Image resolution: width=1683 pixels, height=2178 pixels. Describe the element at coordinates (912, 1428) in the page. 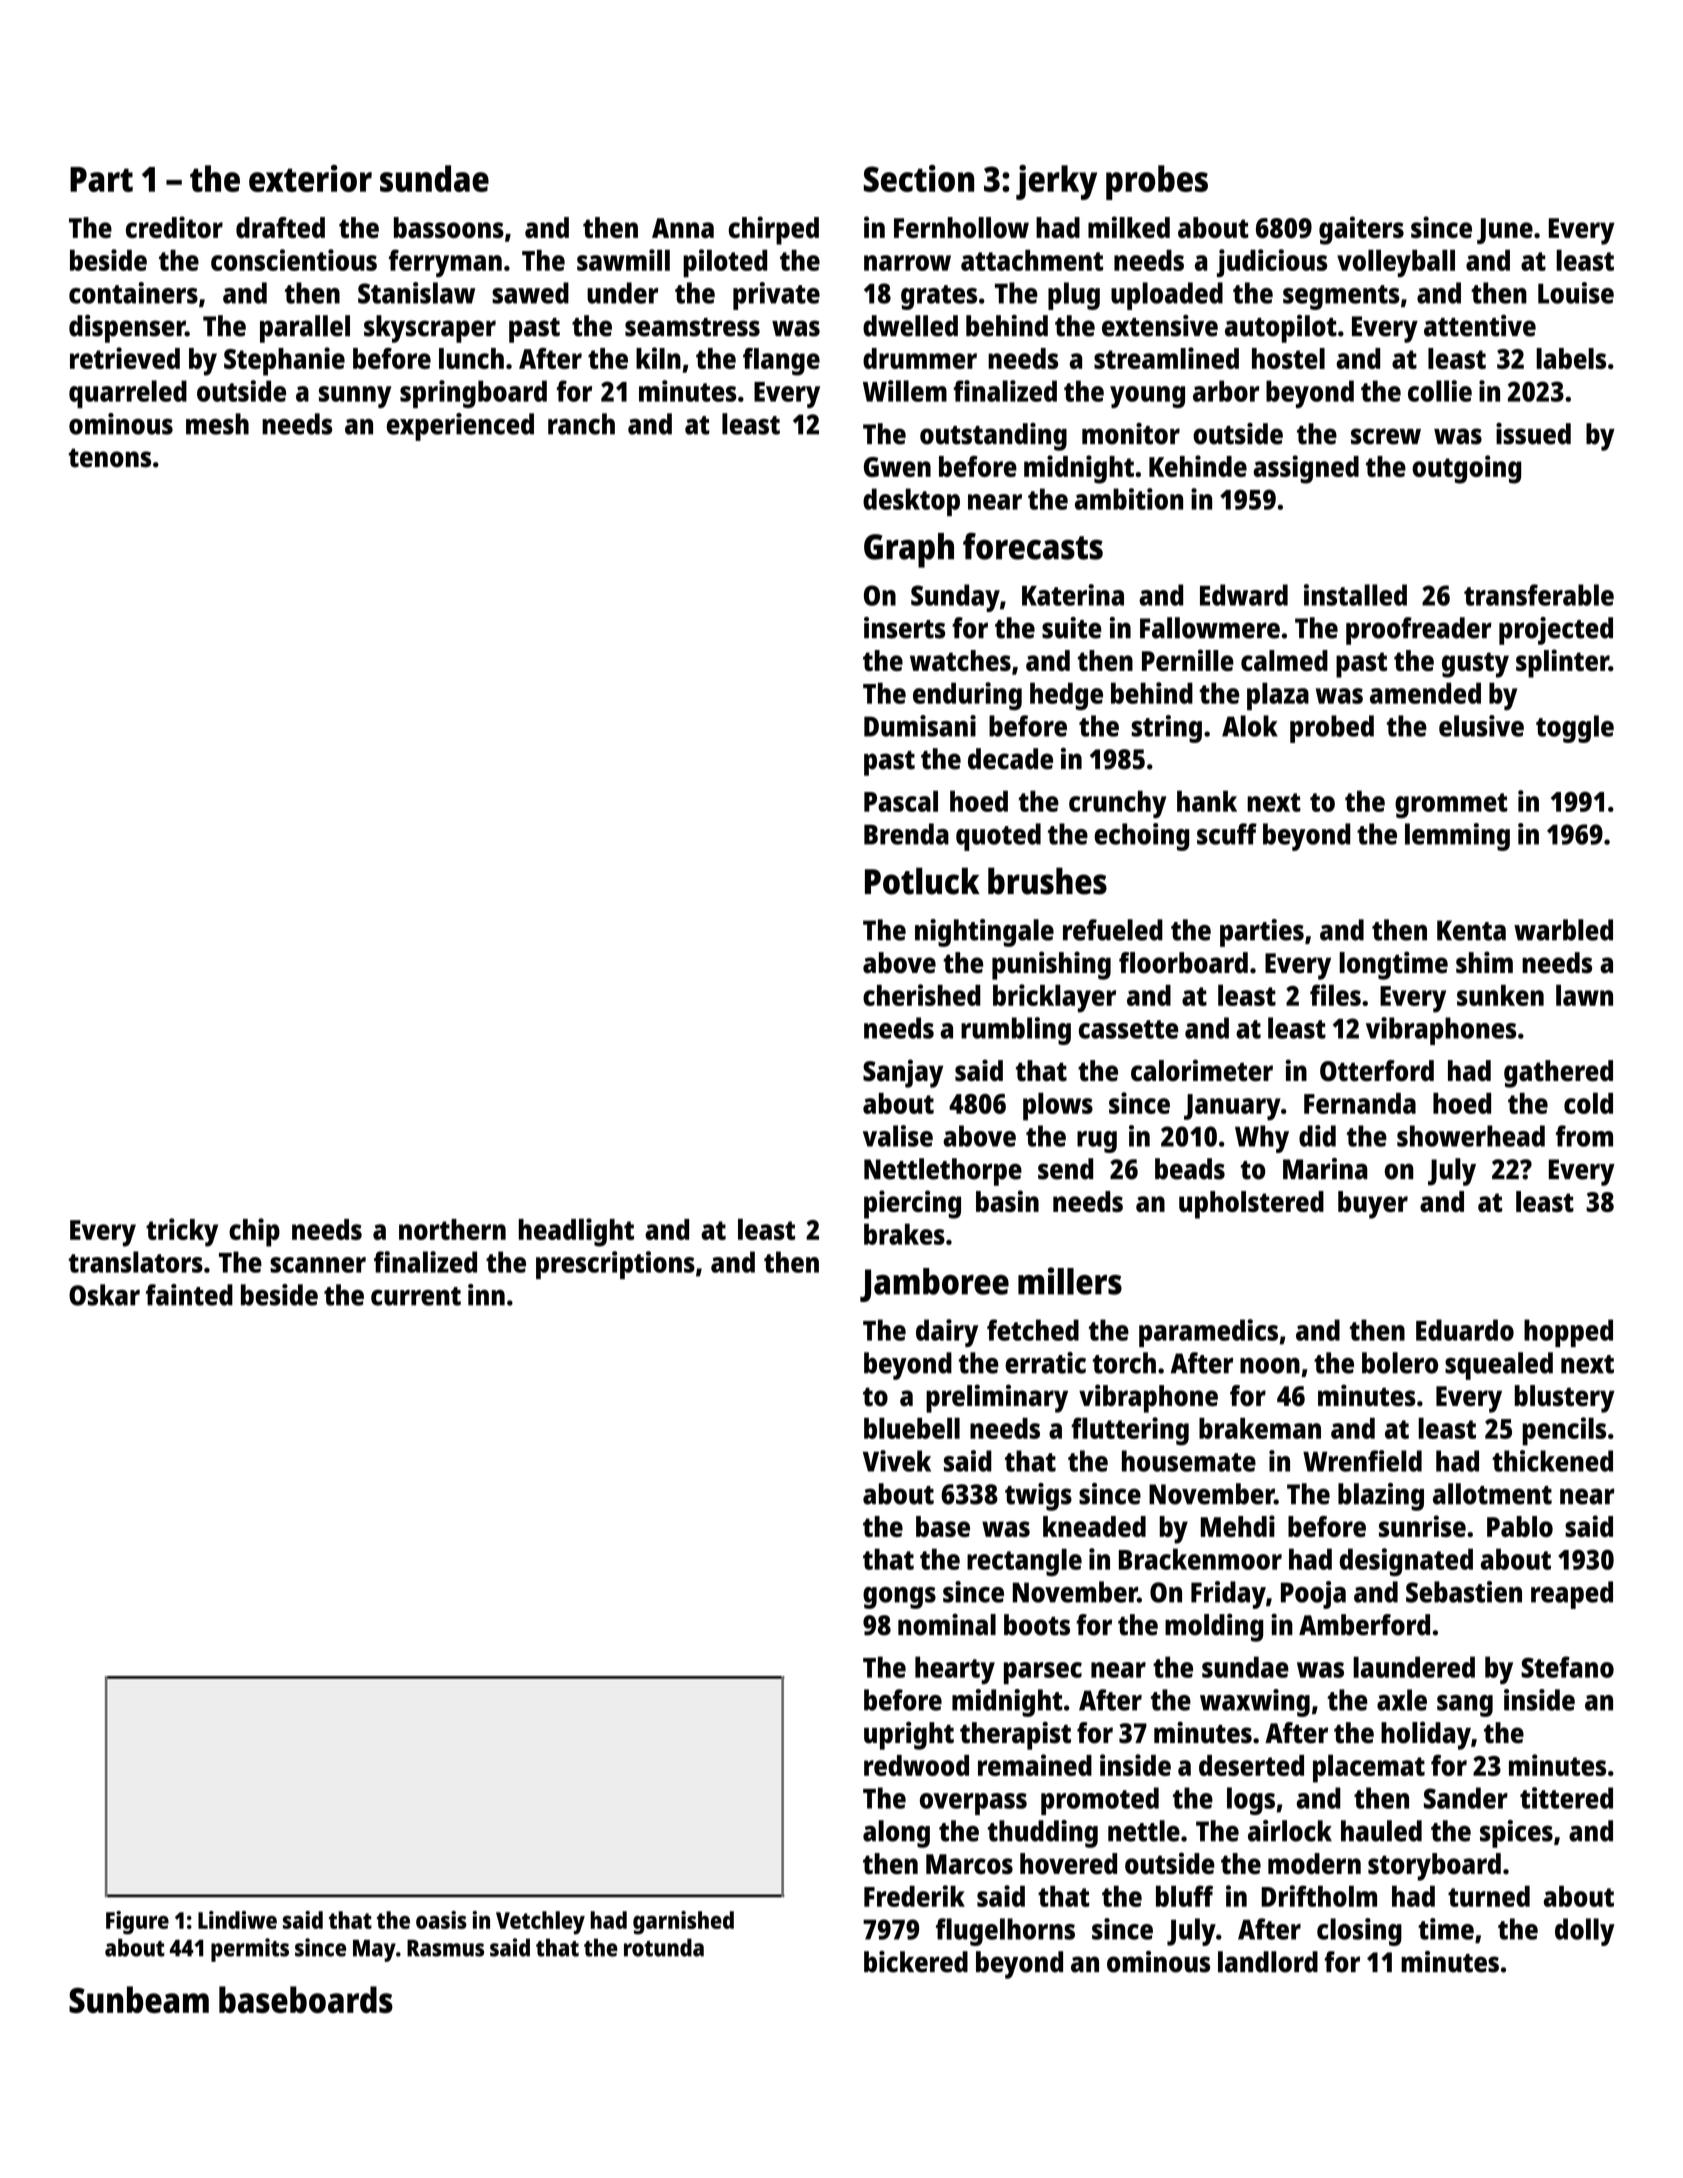

I see `bluebell` at that location.
